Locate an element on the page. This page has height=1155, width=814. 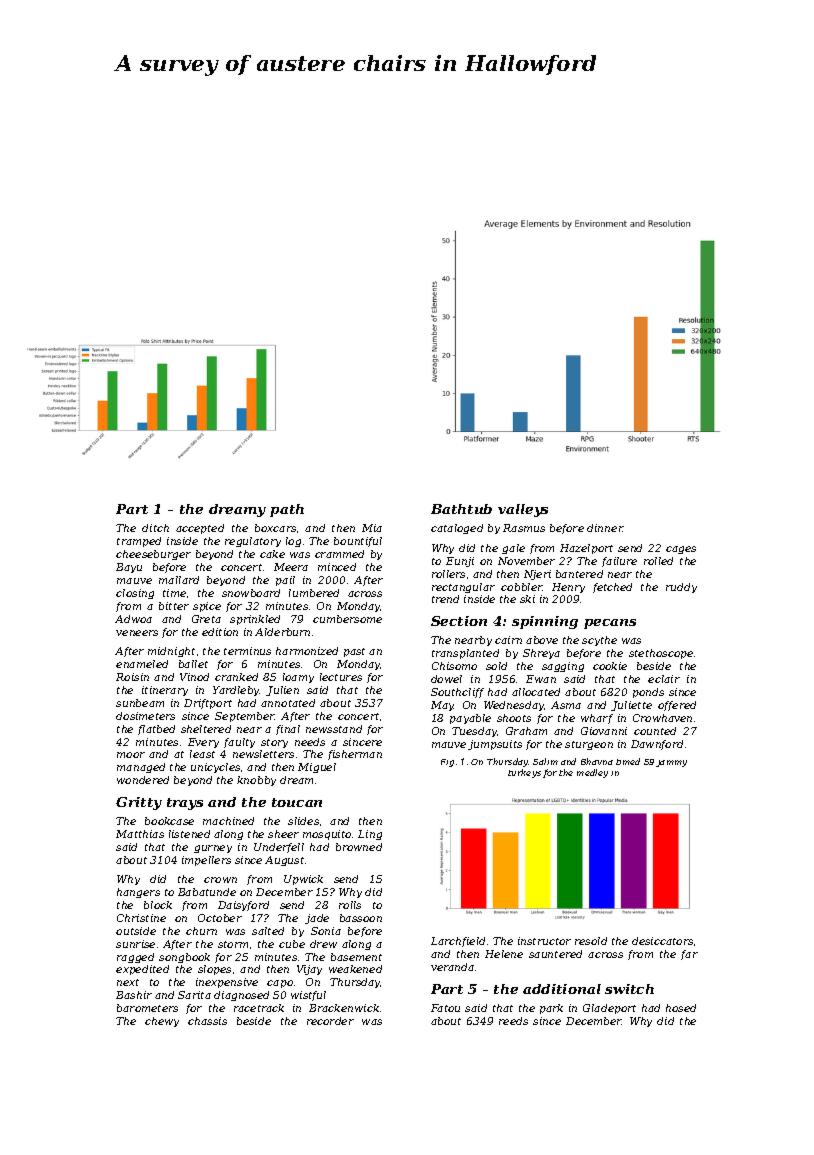
chassis is located at coordinates (207, 1021).
